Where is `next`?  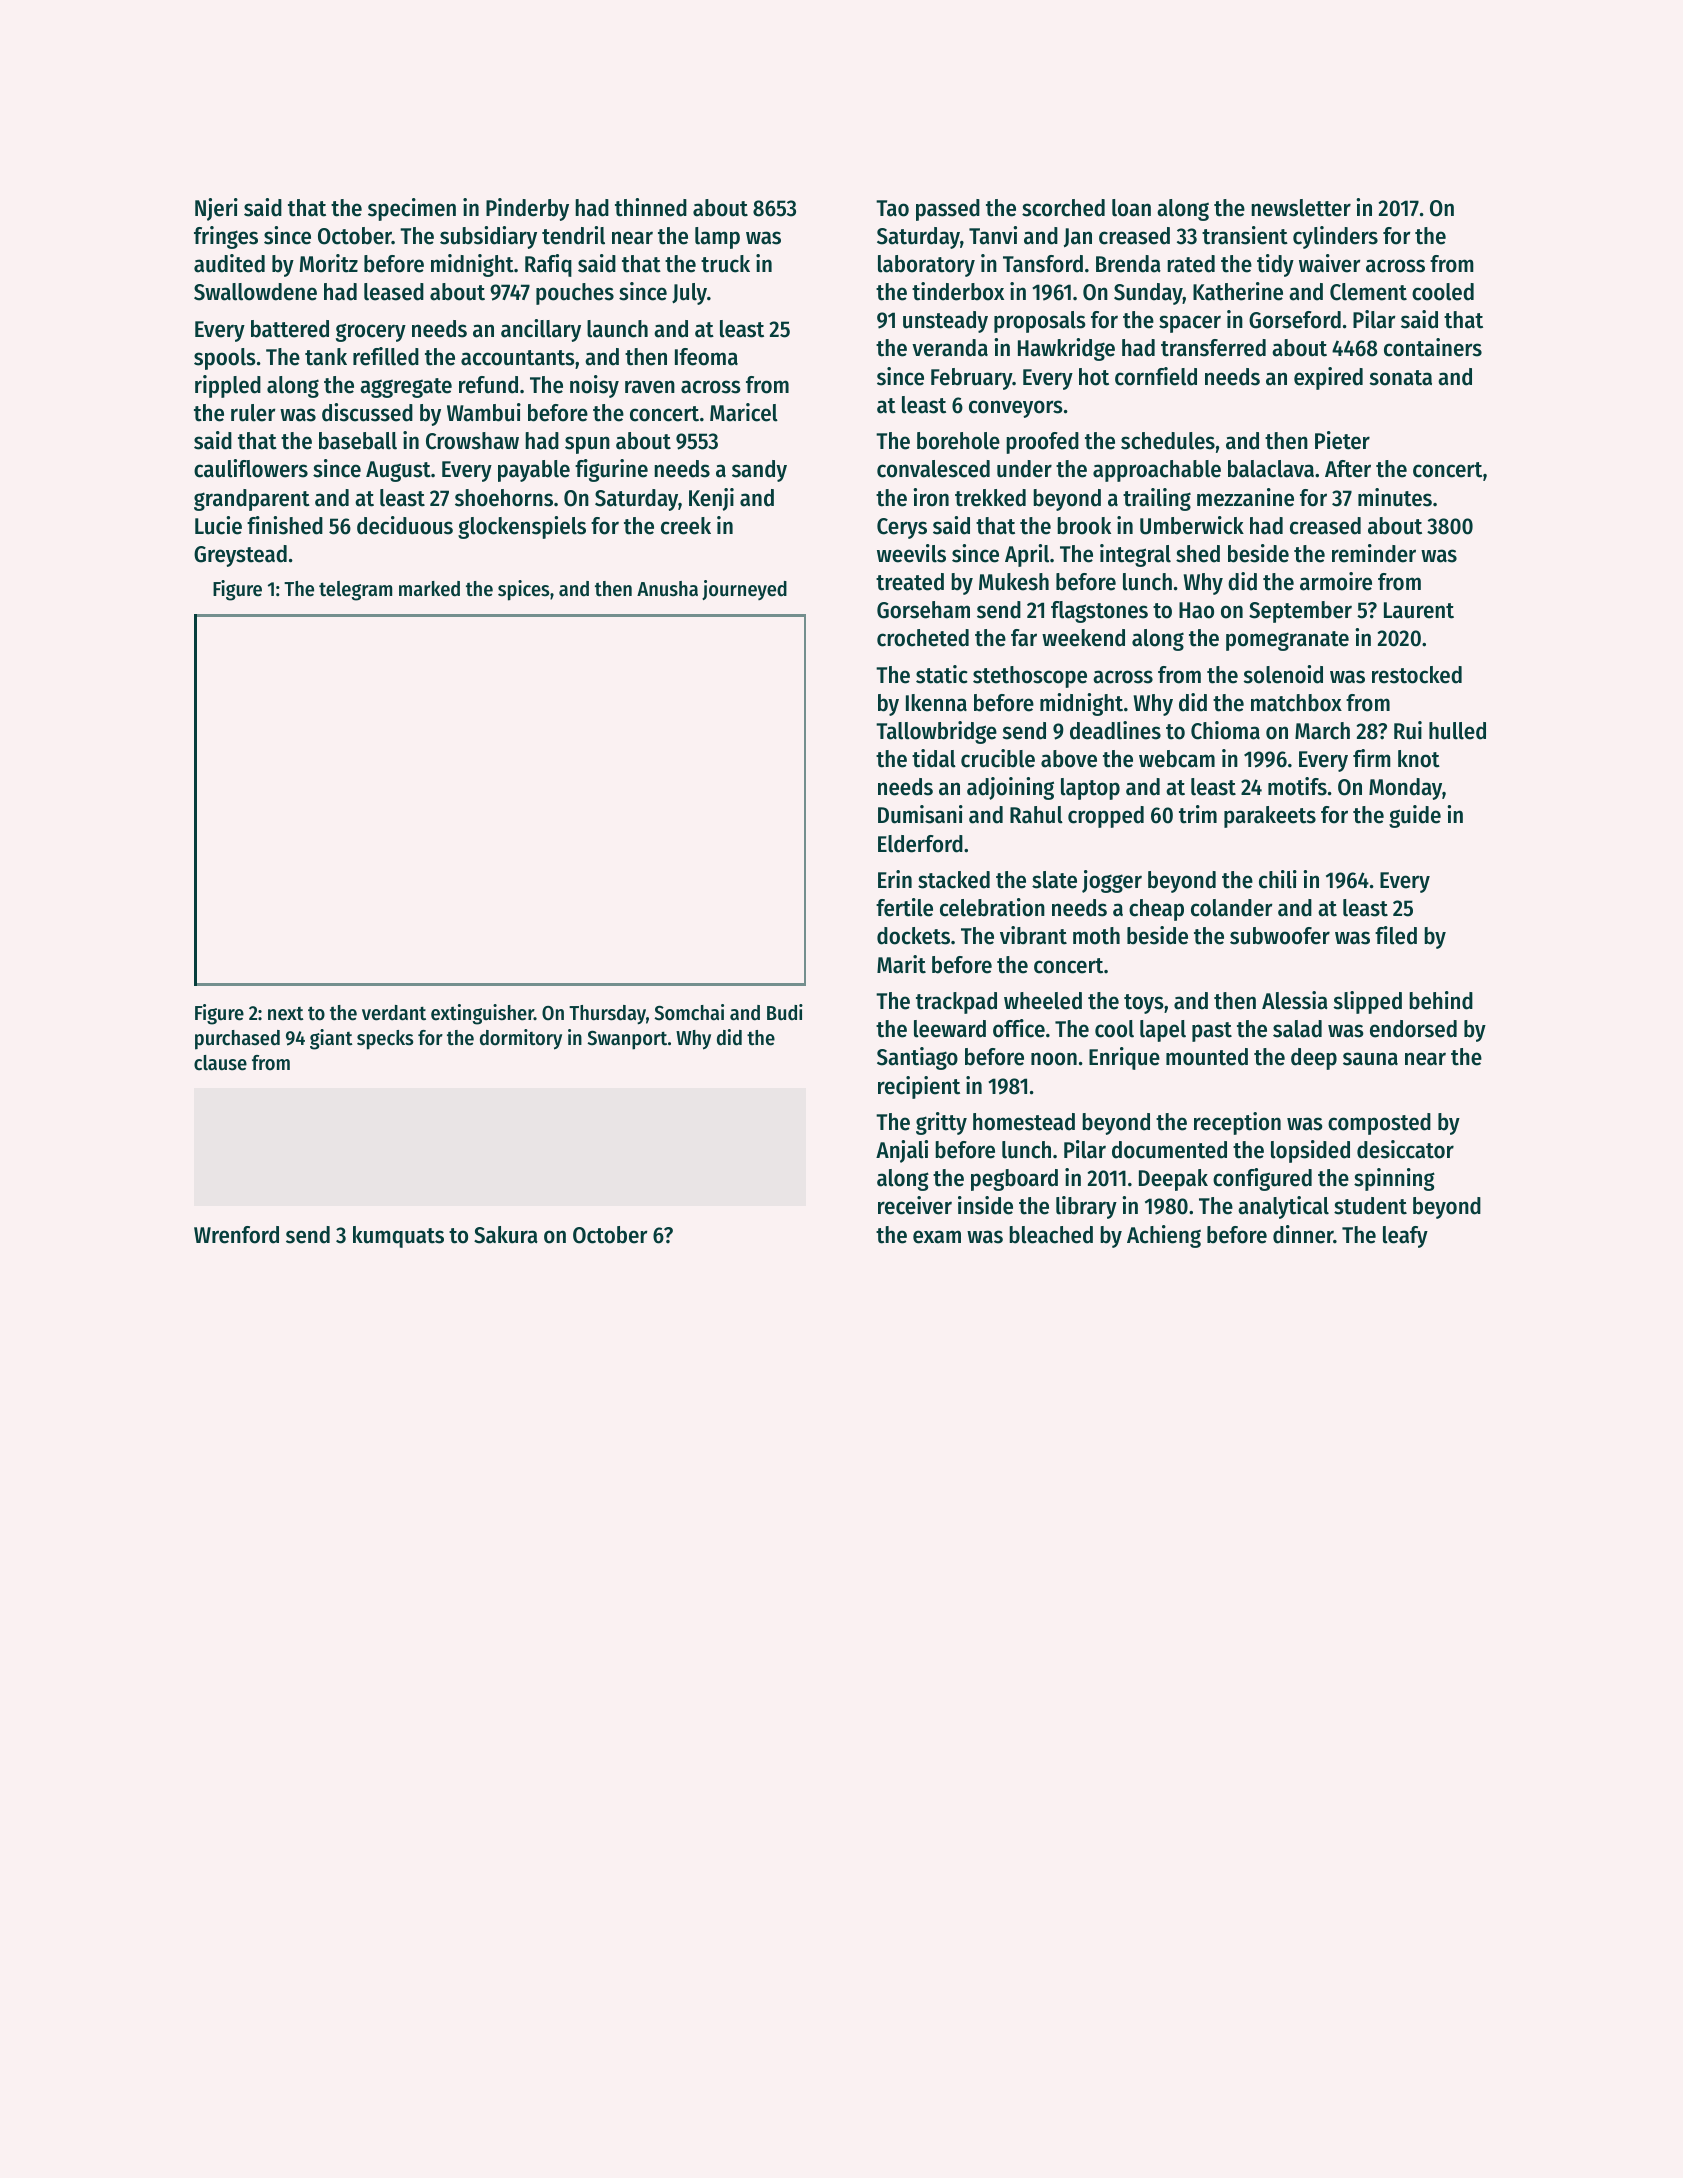 next is located at coordinates (286, 1014).
